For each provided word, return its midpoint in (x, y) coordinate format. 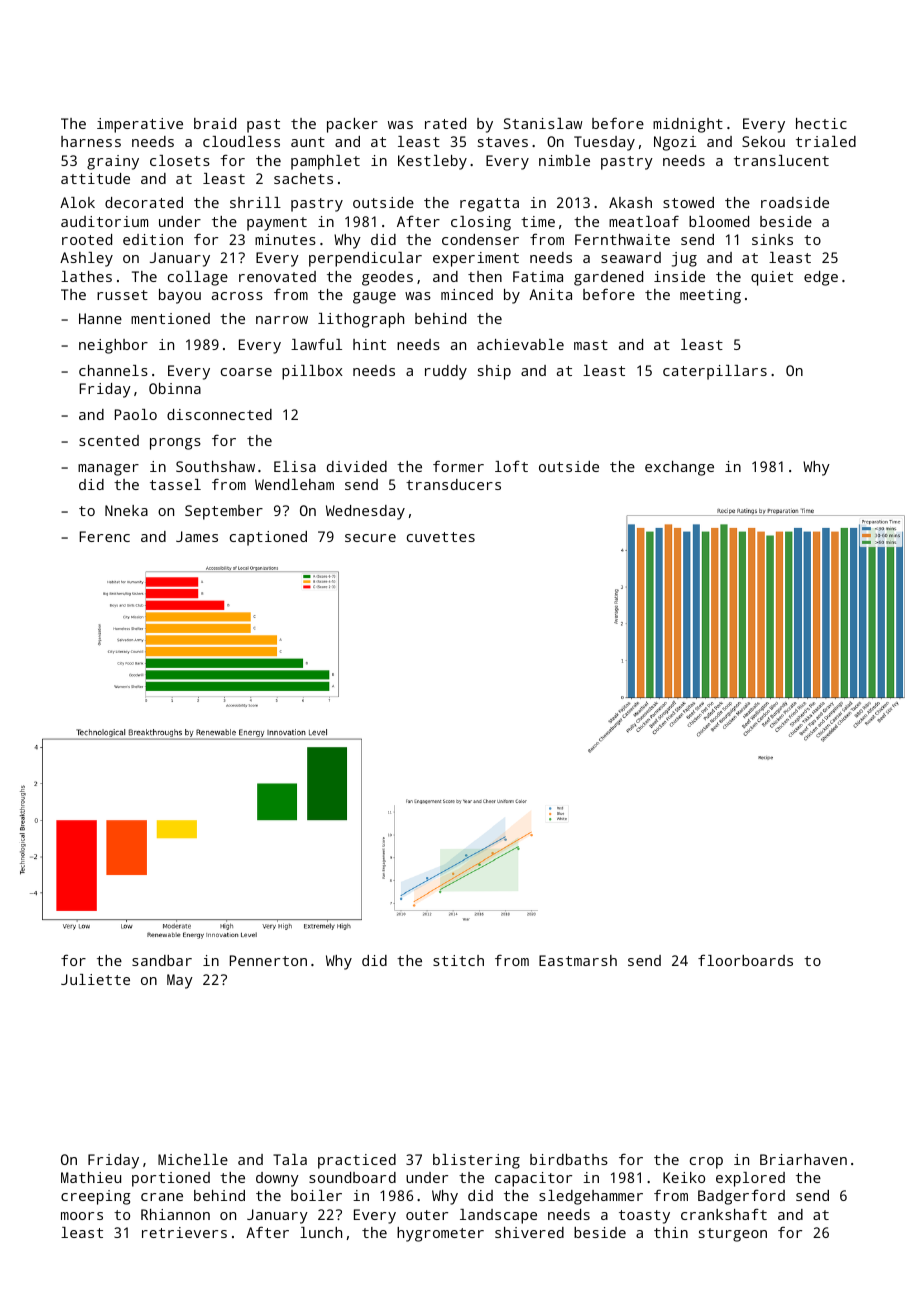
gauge (374, 298)
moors (82, 1216)
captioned (268, 538)
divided (357, 466)
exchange (679, 468)
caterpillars (715, 372)
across (237, 296)
